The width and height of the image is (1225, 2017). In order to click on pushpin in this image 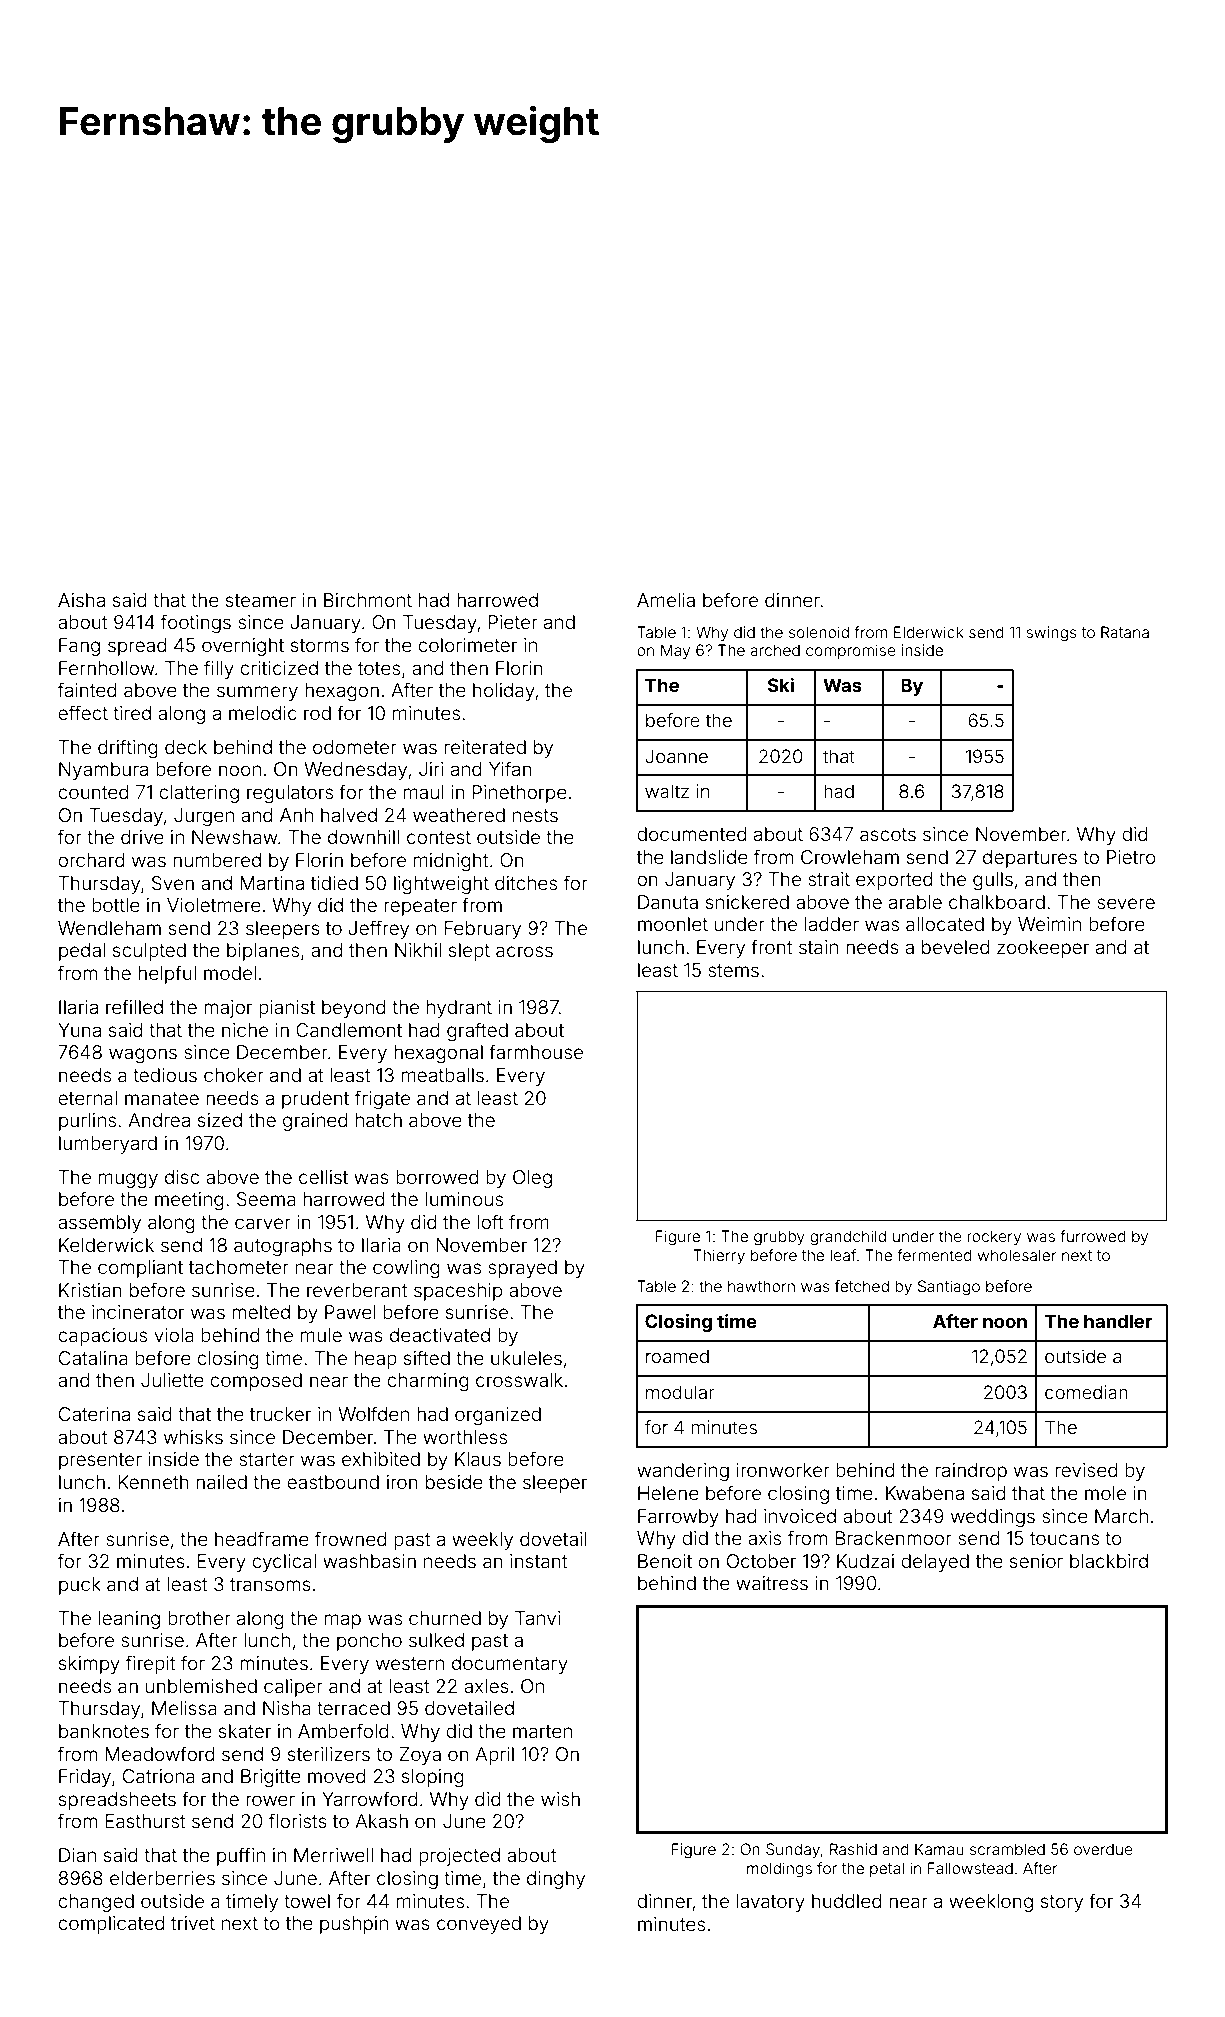, I will do `click(354, 1925)`.
